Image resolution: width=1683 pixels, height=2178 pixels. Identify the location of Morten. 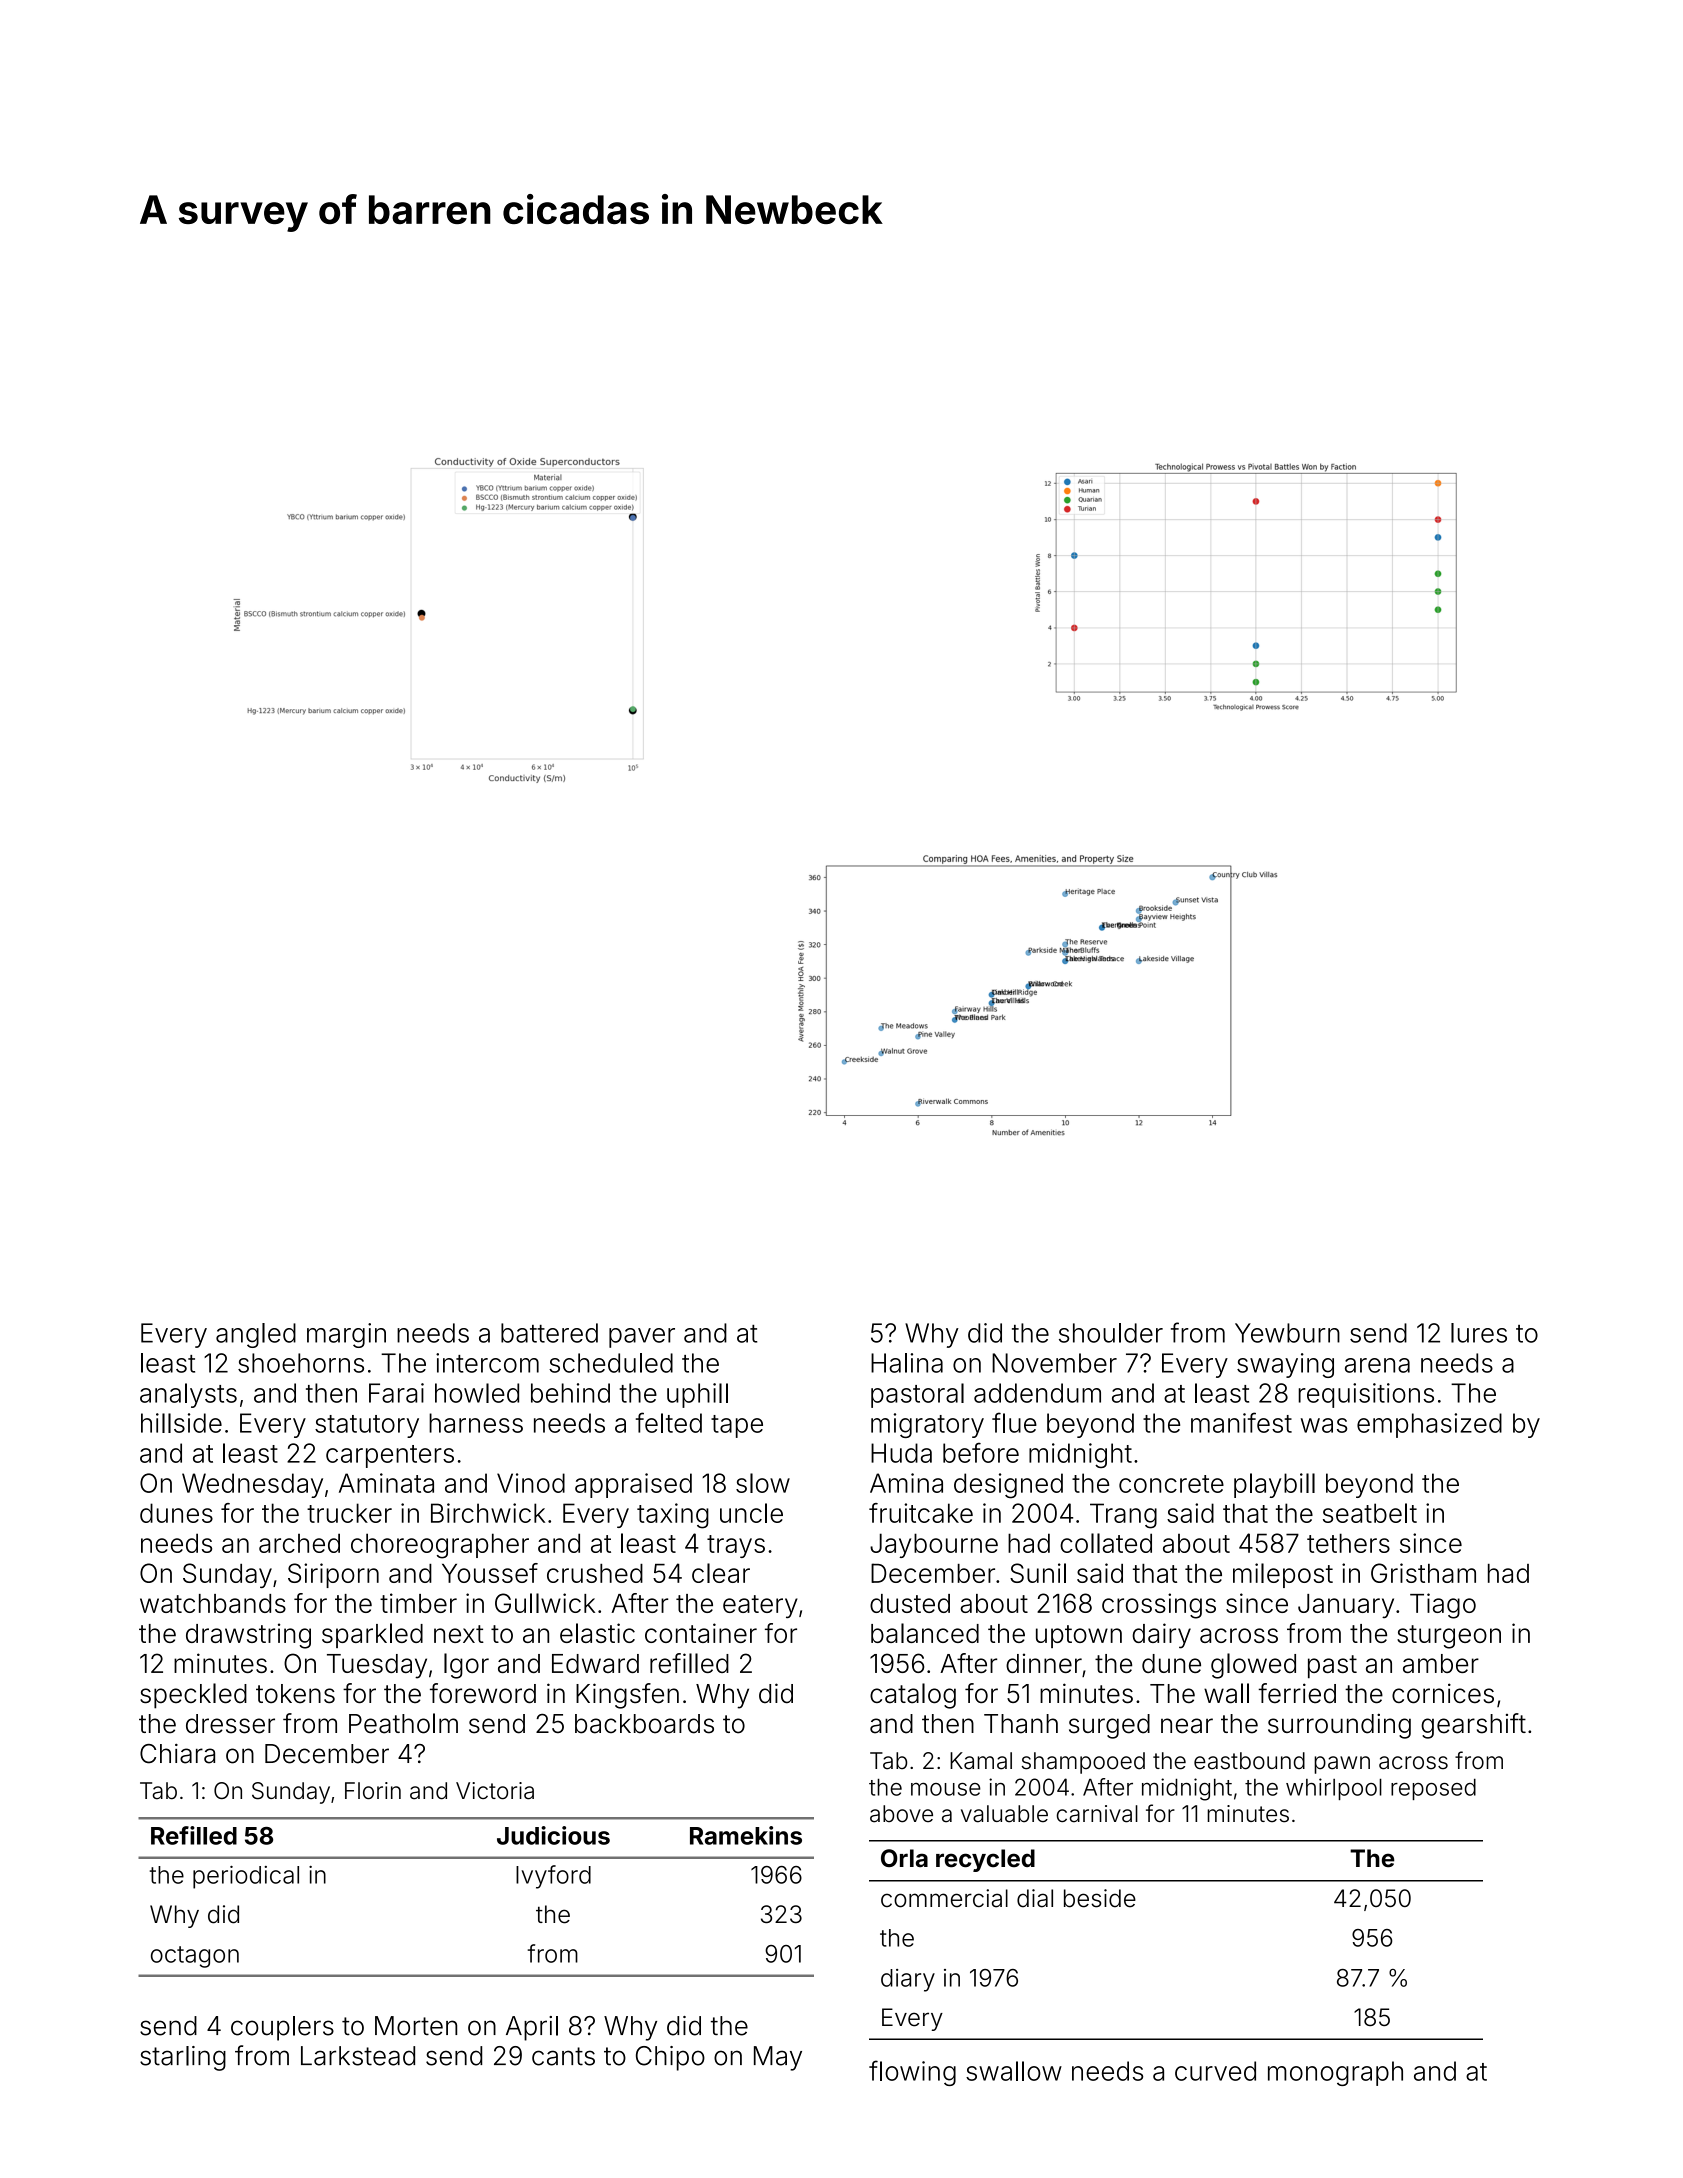
(416, 2026).
